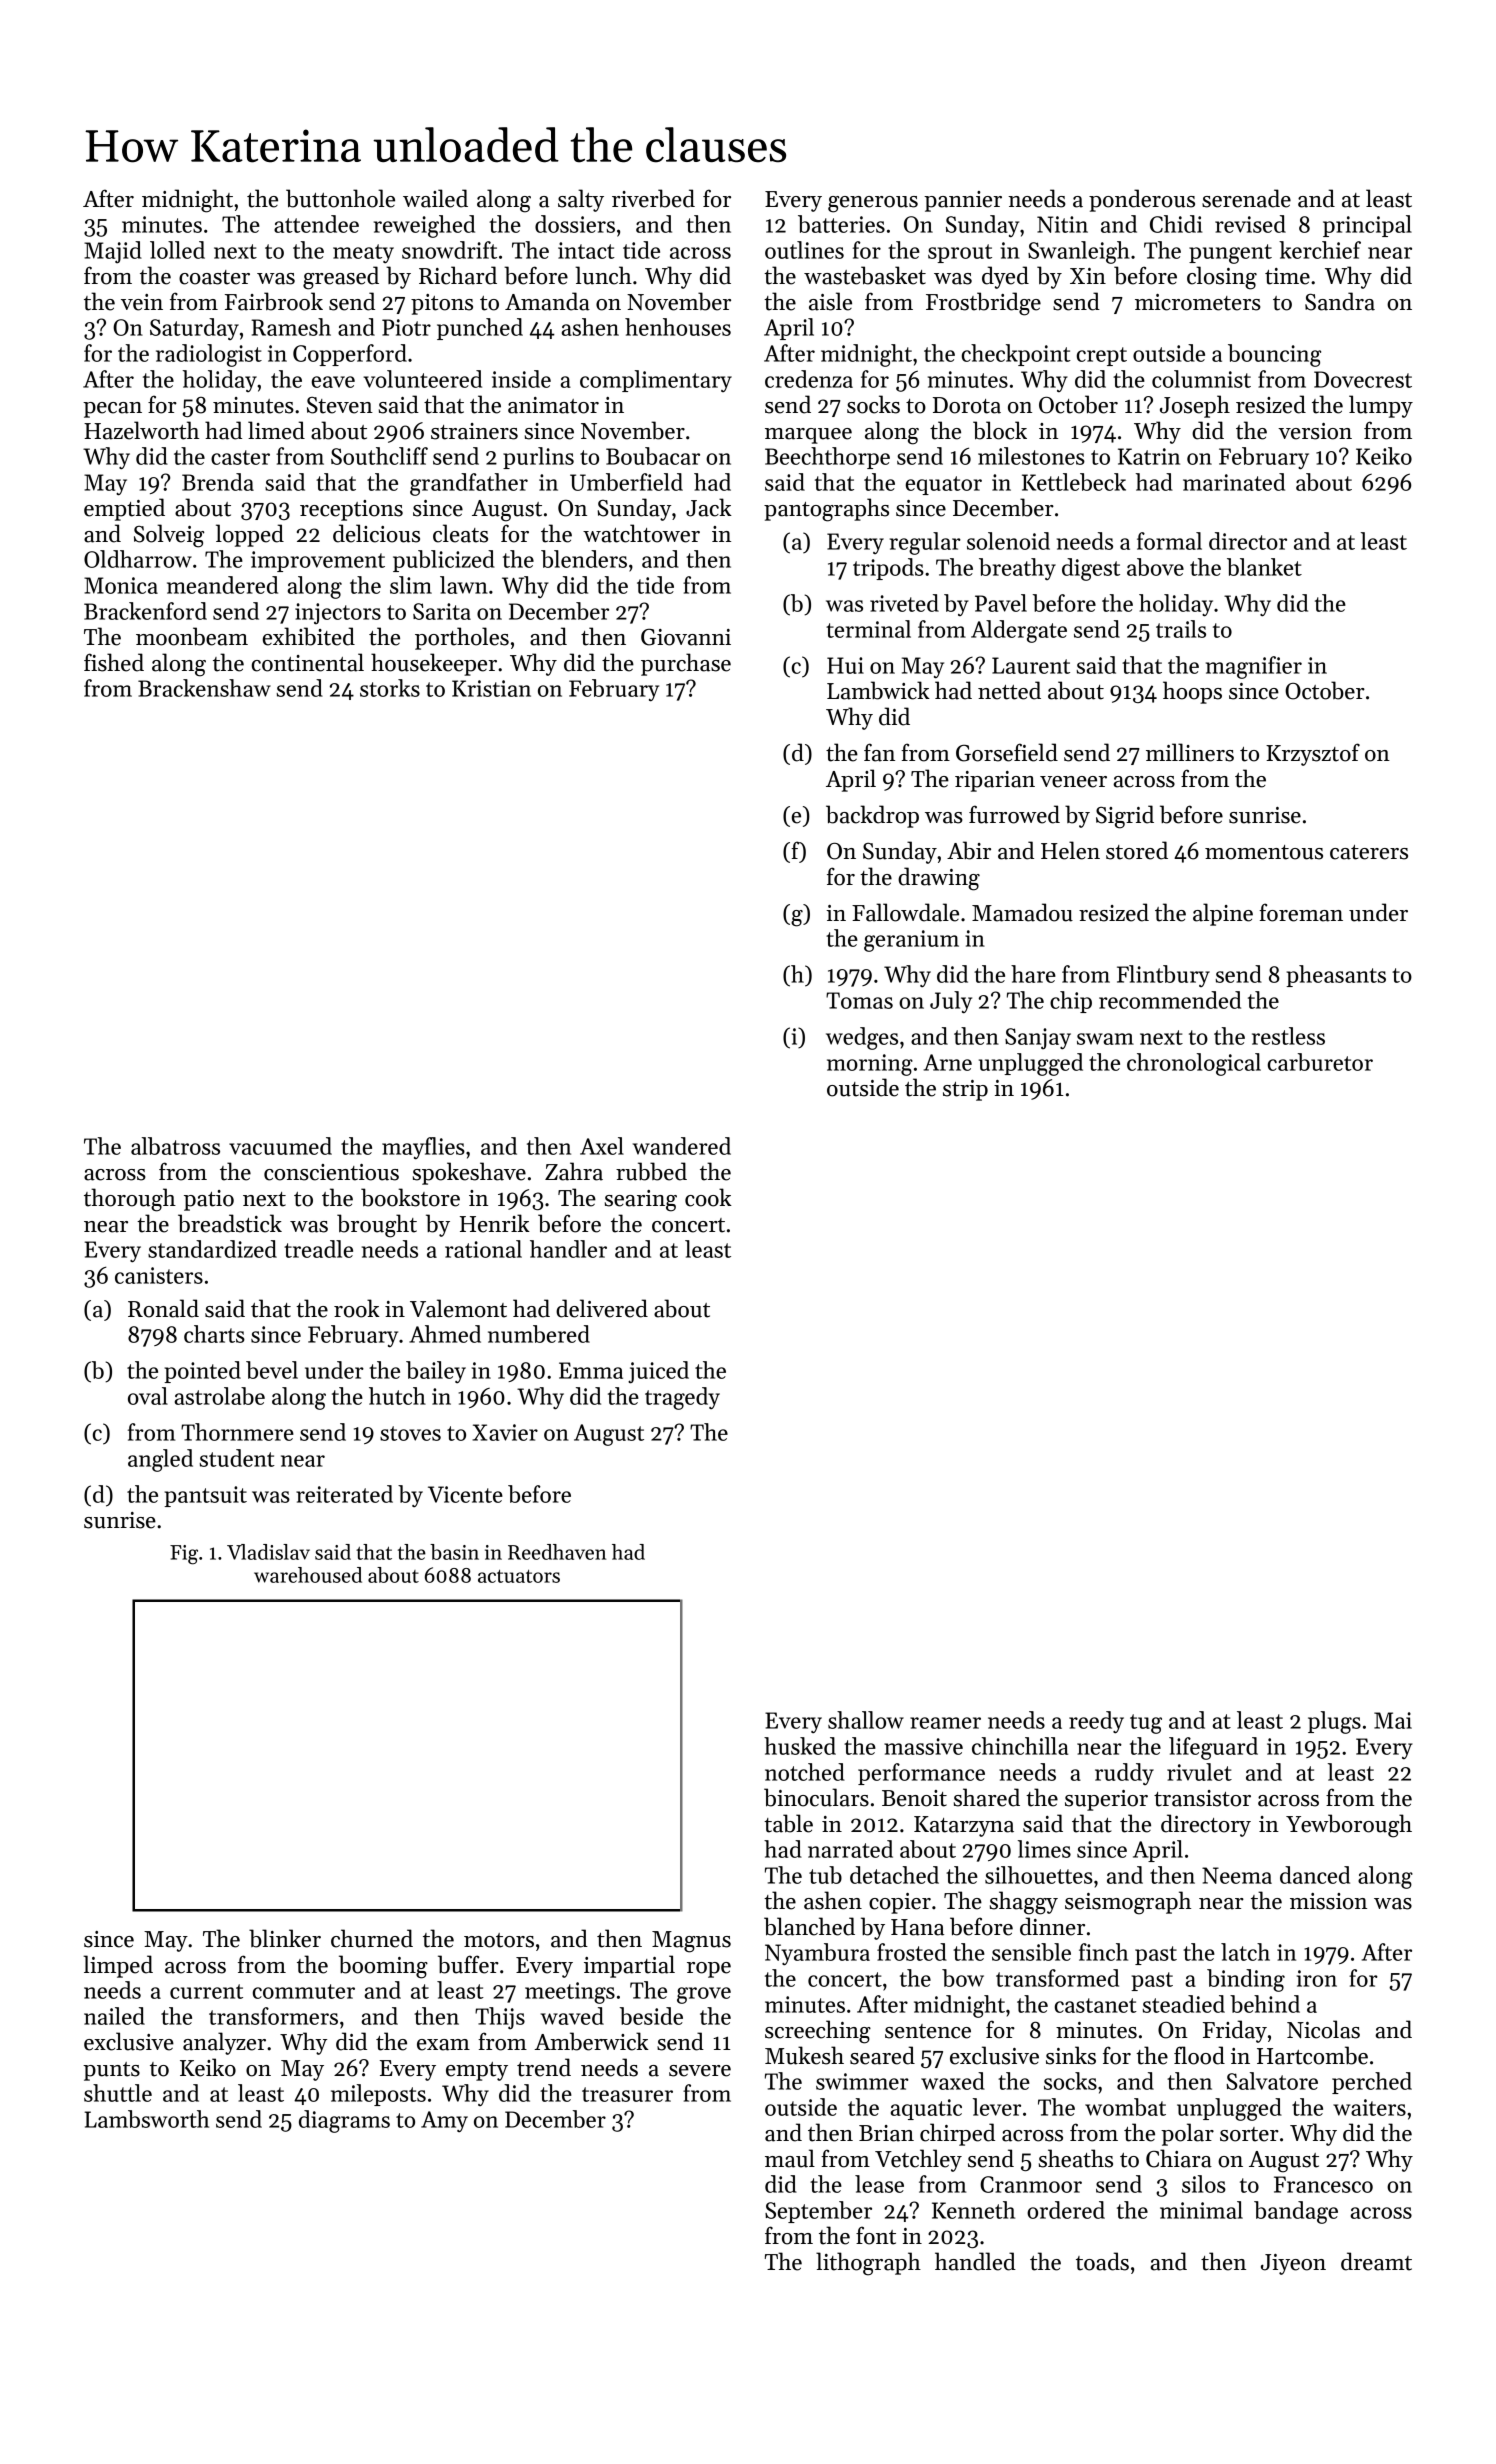 This document has height=2464, width=1496. What do you see at coordinates (1169, 541) in the document?
I see `formal` at bounding box center [1169, 541].
